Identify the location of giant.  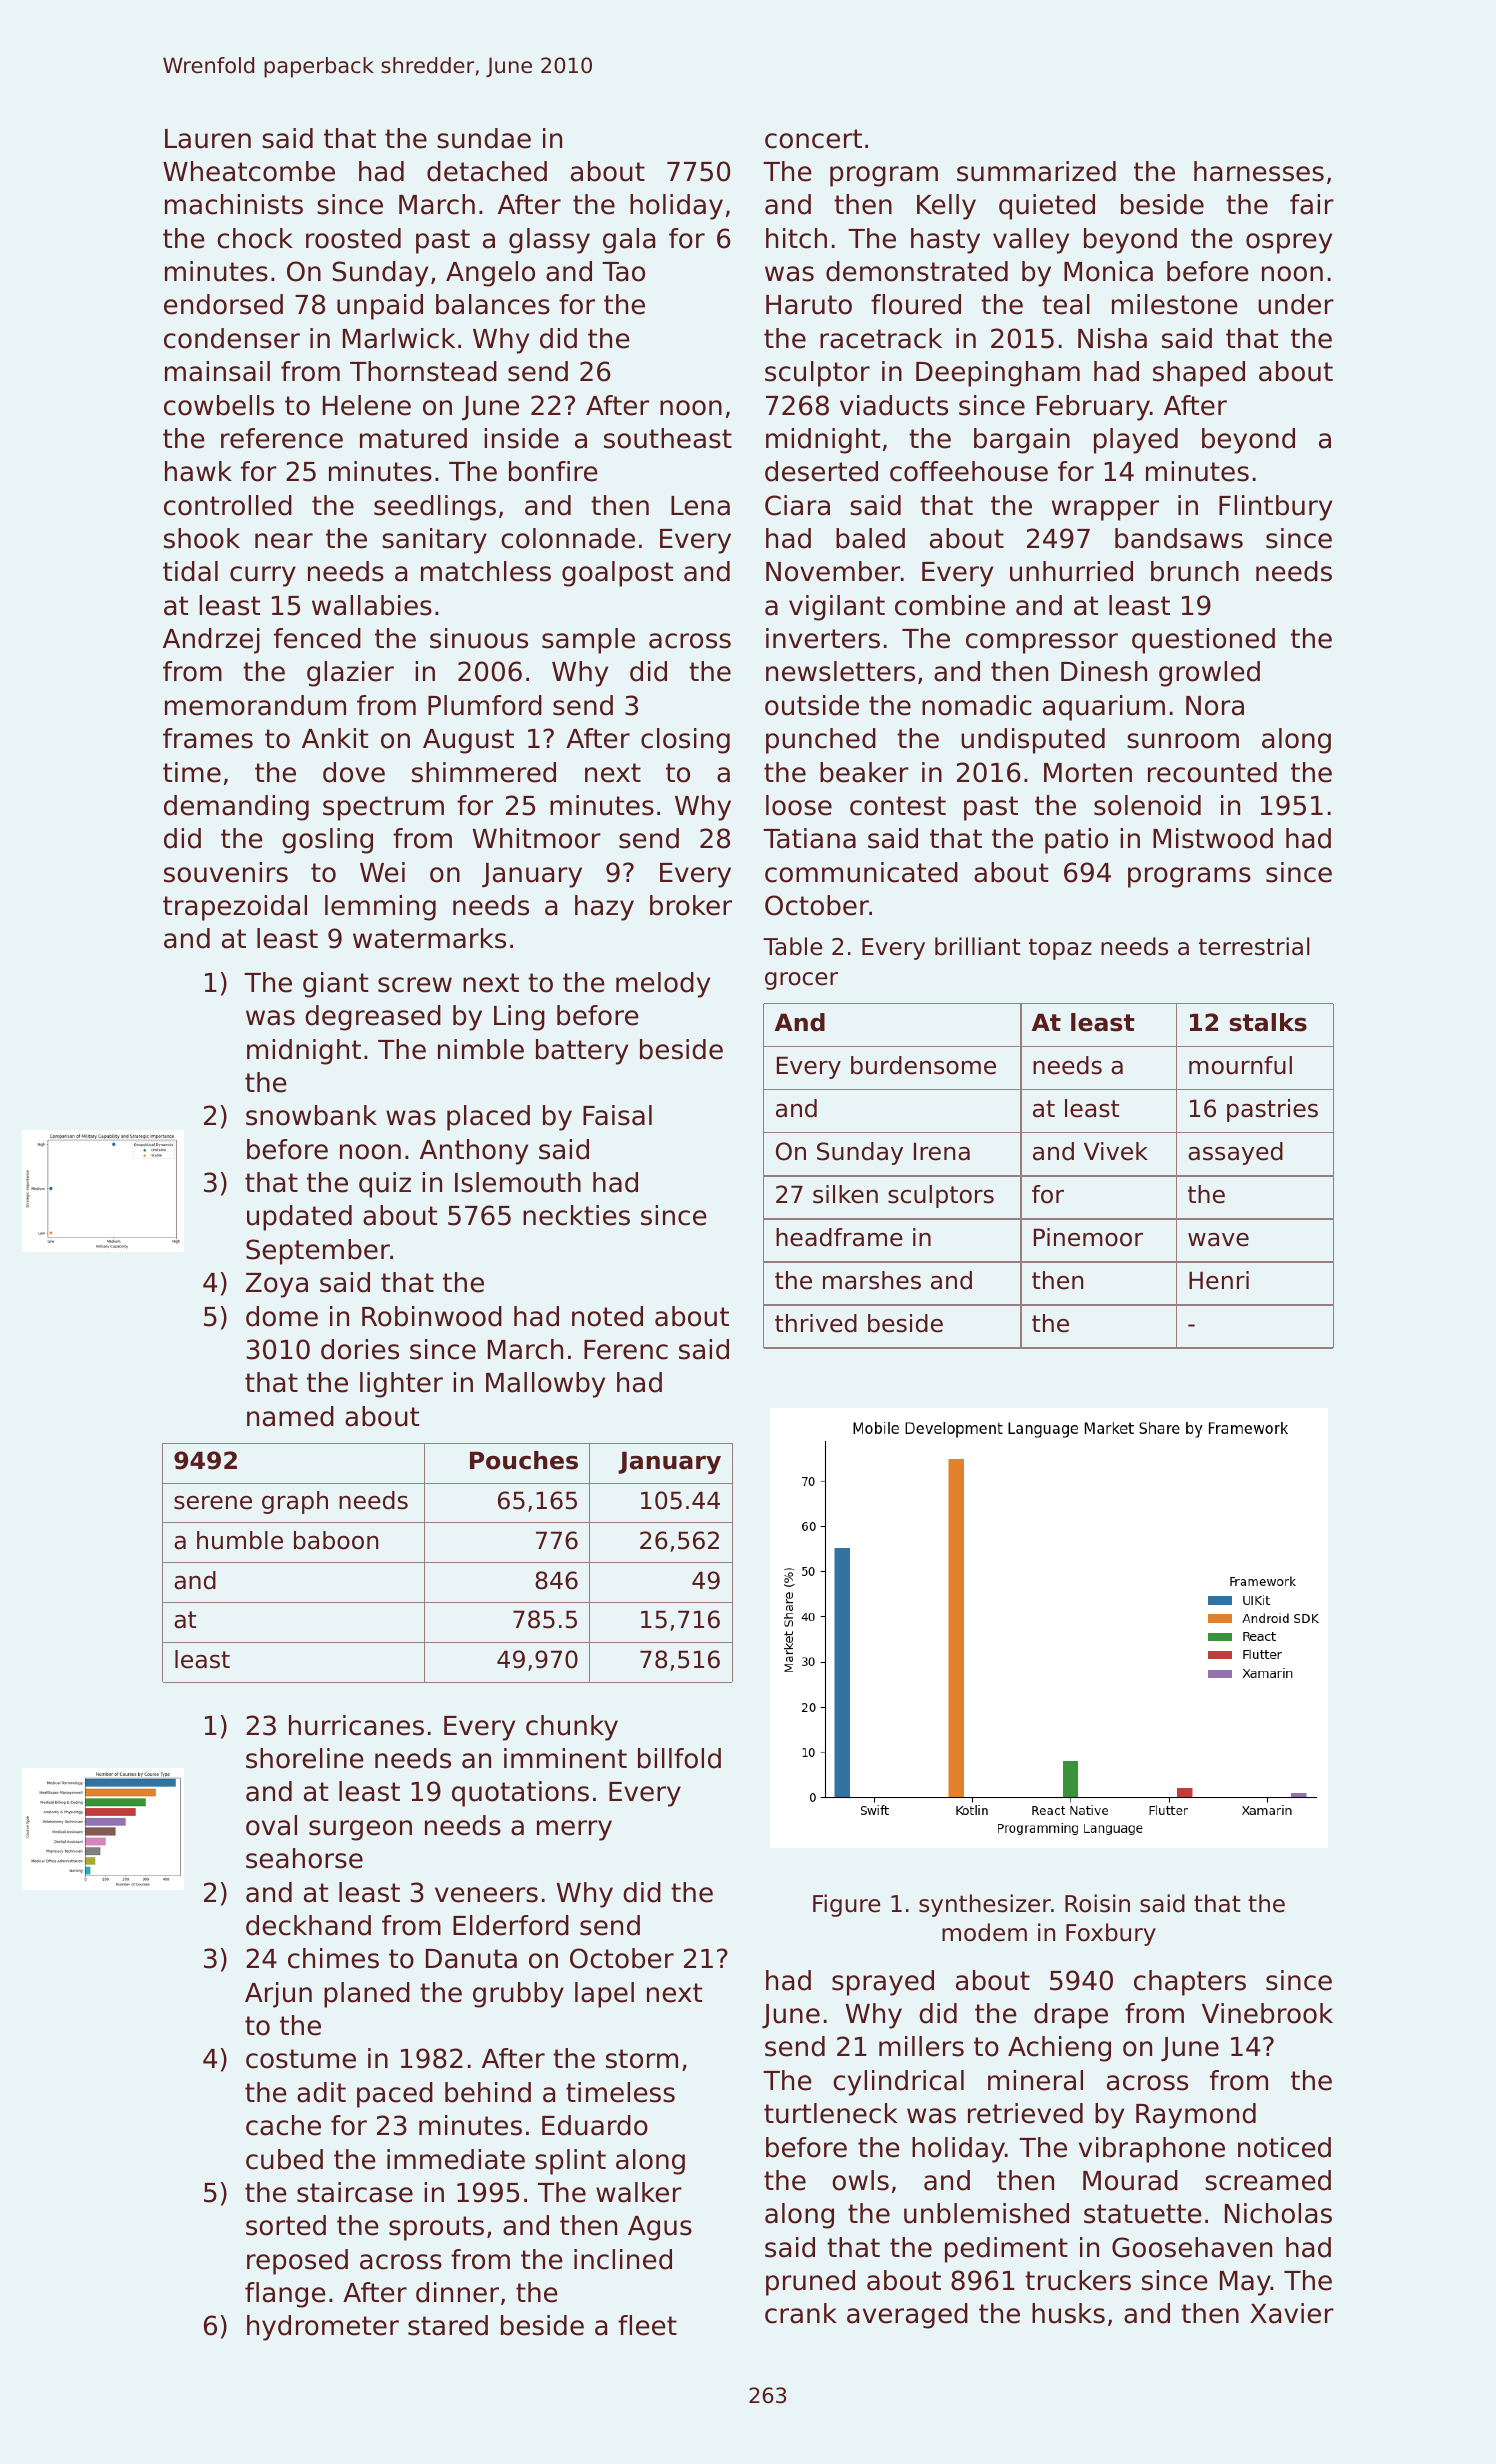
(335, 985).
